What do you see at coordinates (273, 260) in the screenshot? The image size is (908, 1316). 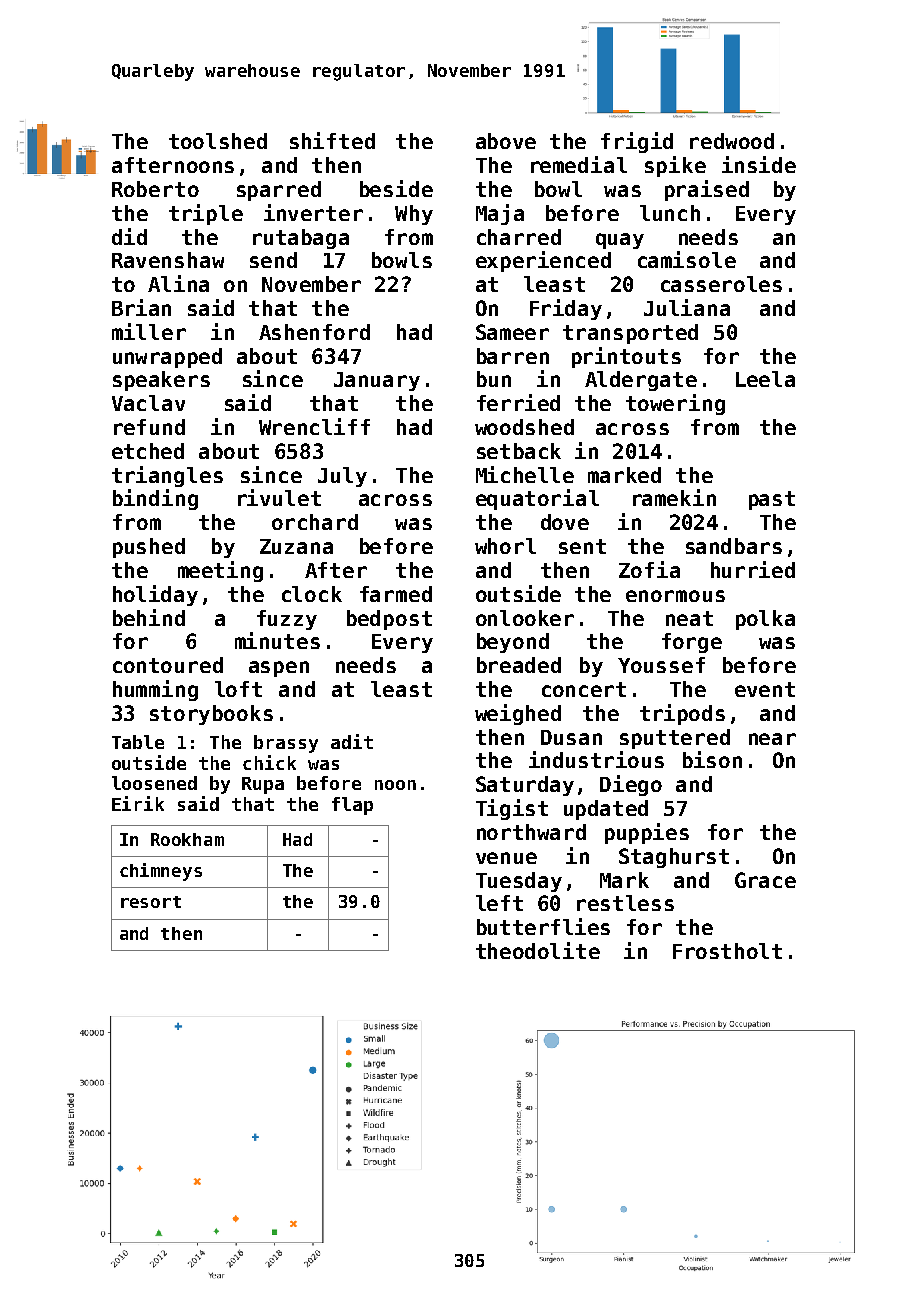 I see `send` at bounding box center [273, 260].
